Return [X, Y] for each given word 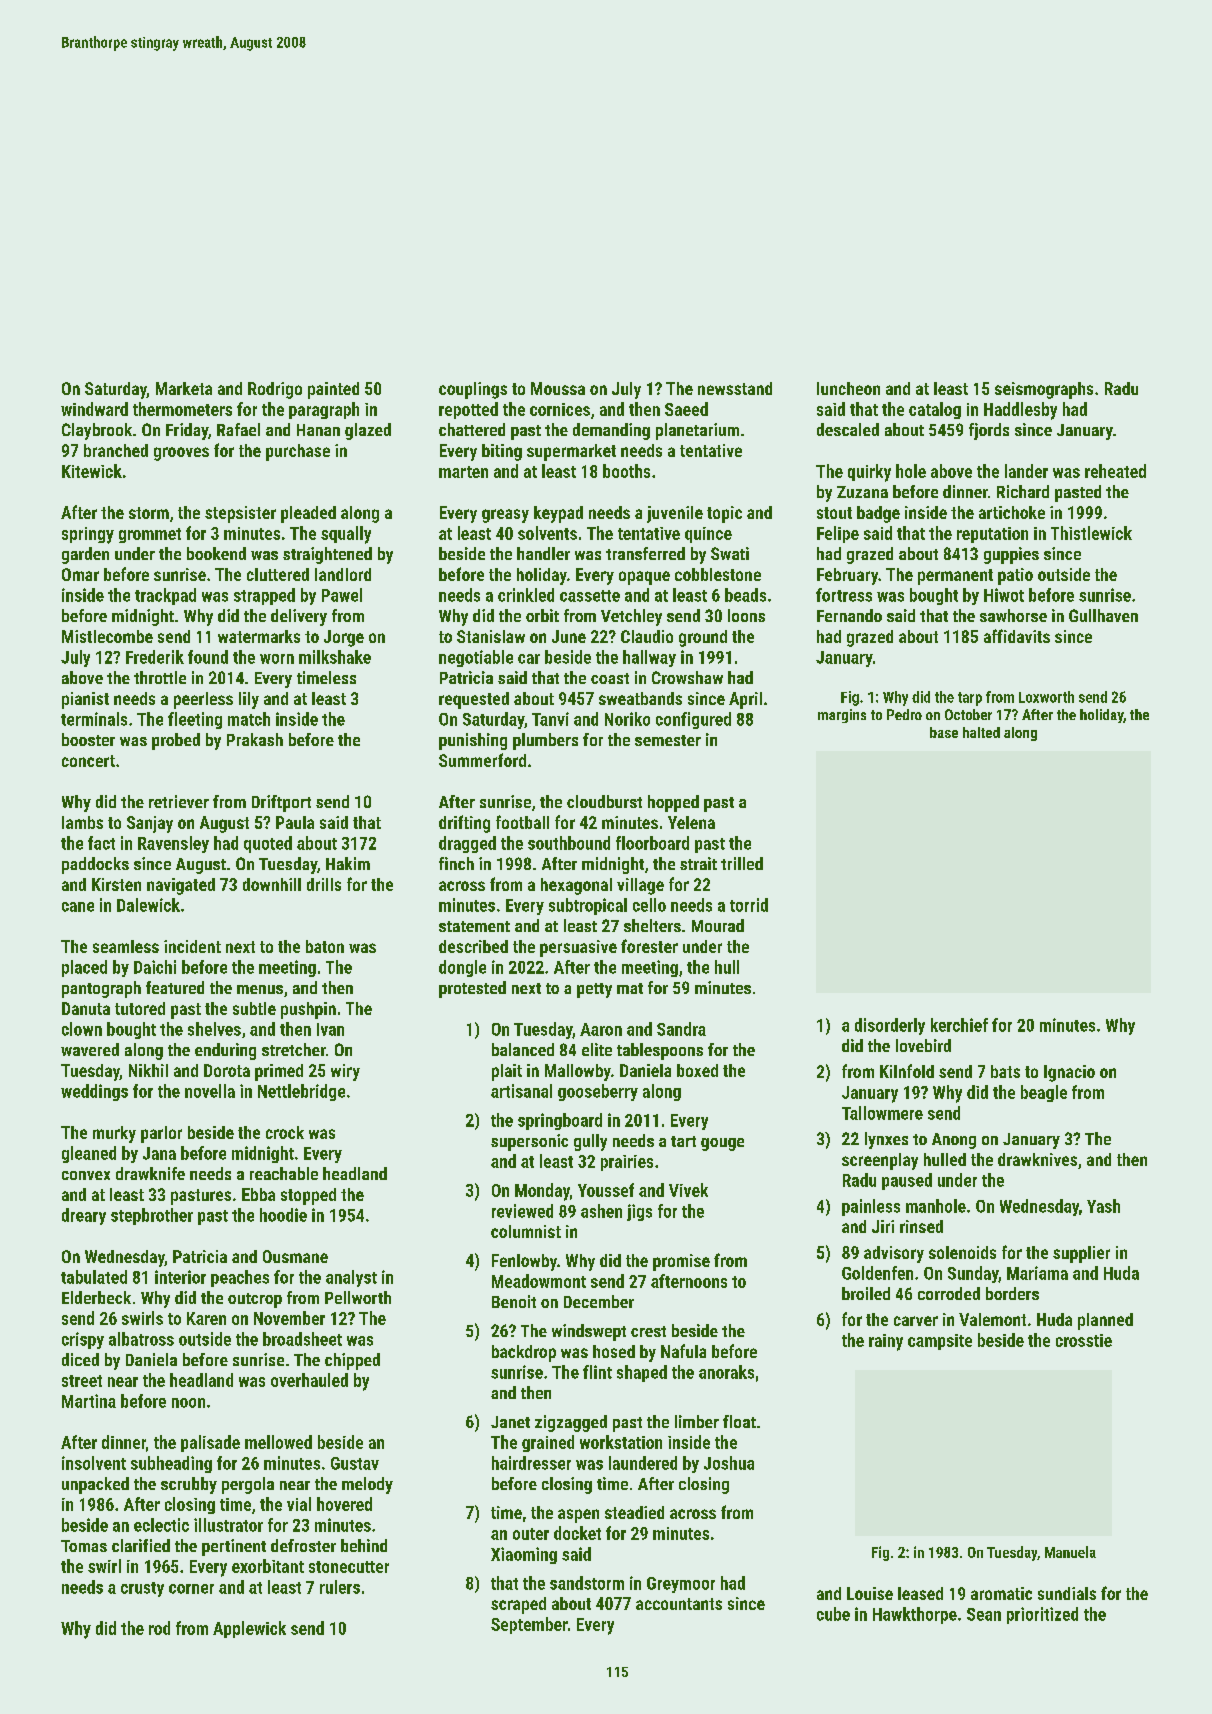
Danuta [86, 1008]
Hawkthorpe [915, 1615]
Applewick [249, 1629]
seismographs [1044, 390]
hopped [673, 803]
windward [94, 409]
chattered [472, 429]
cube [833, 1614]
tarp [970, 699]
